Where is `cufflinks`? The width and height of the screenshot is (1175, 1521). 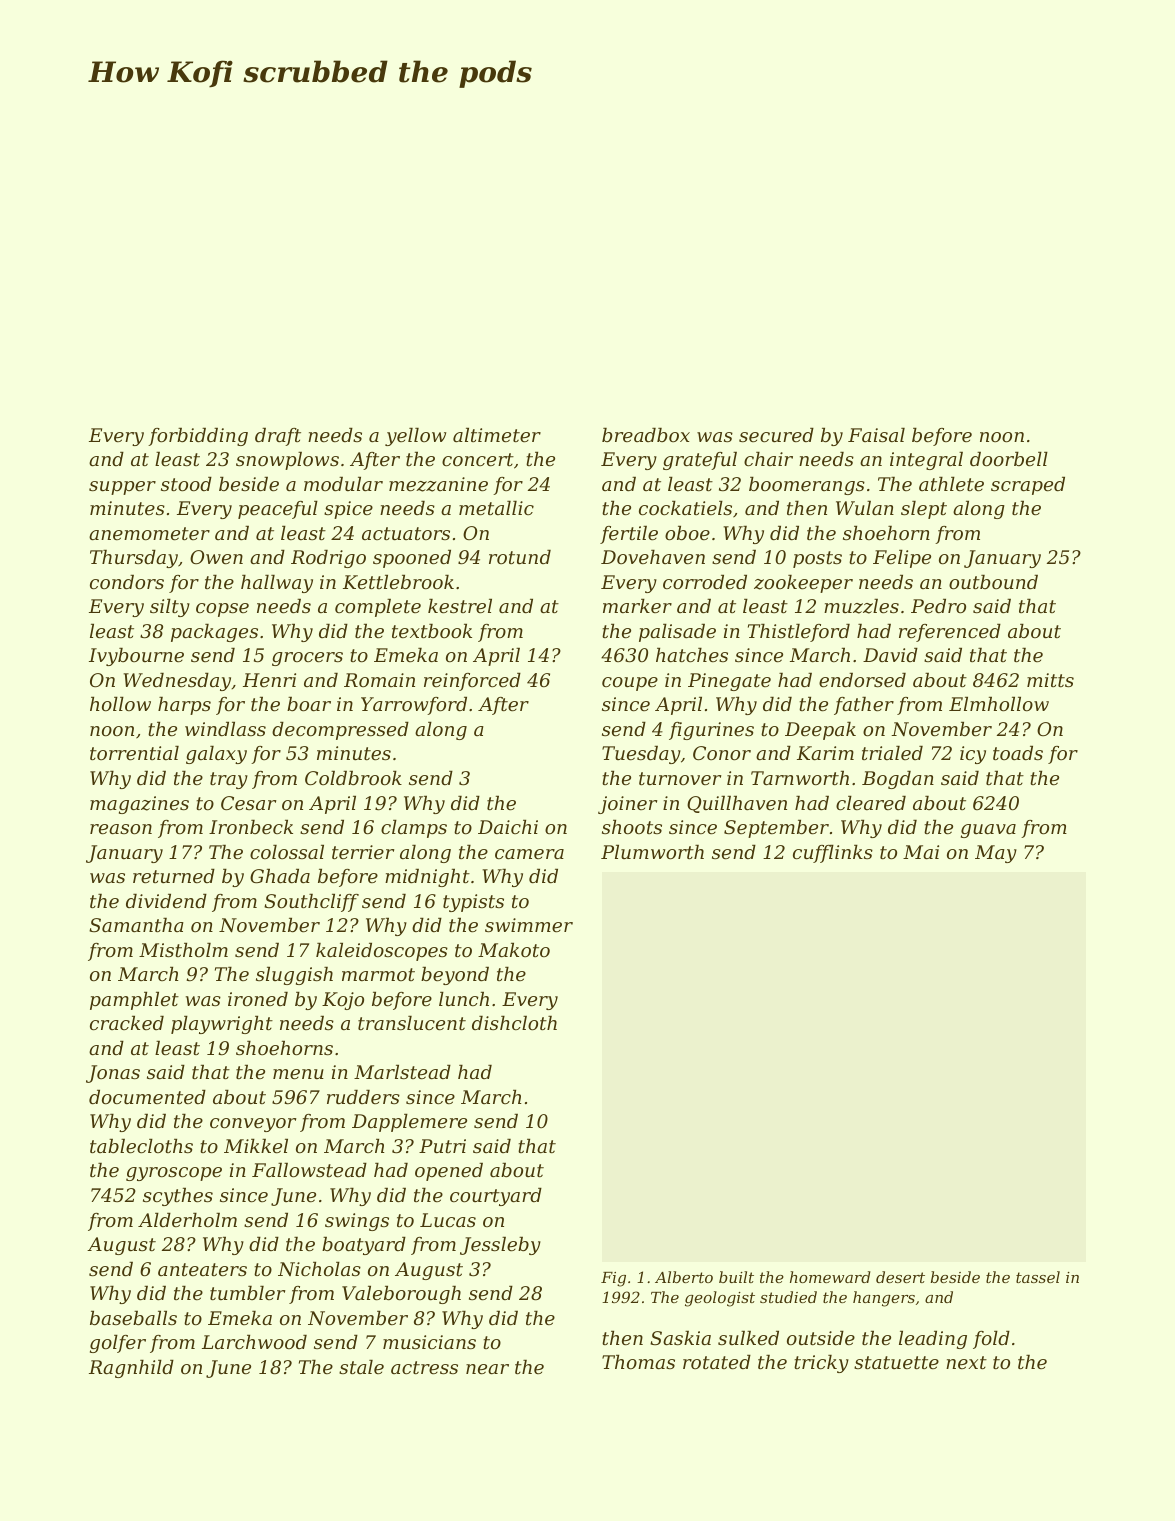
cufflinks is located at coordinates (833, 854).
